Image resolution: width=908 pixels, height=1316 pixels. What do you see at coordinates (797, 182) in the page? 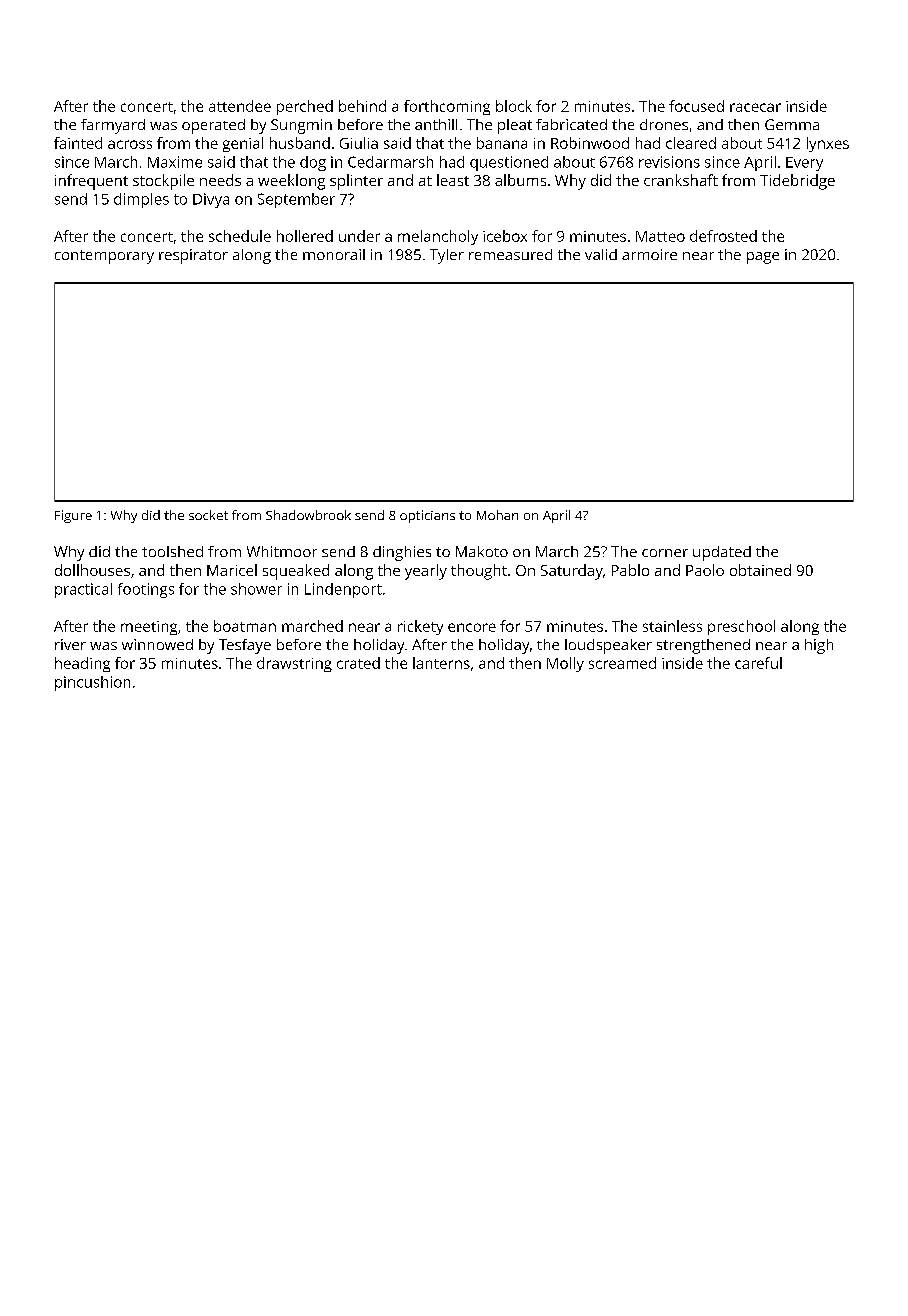
I see `Tidebridge` at bounding box center [797, 182].
